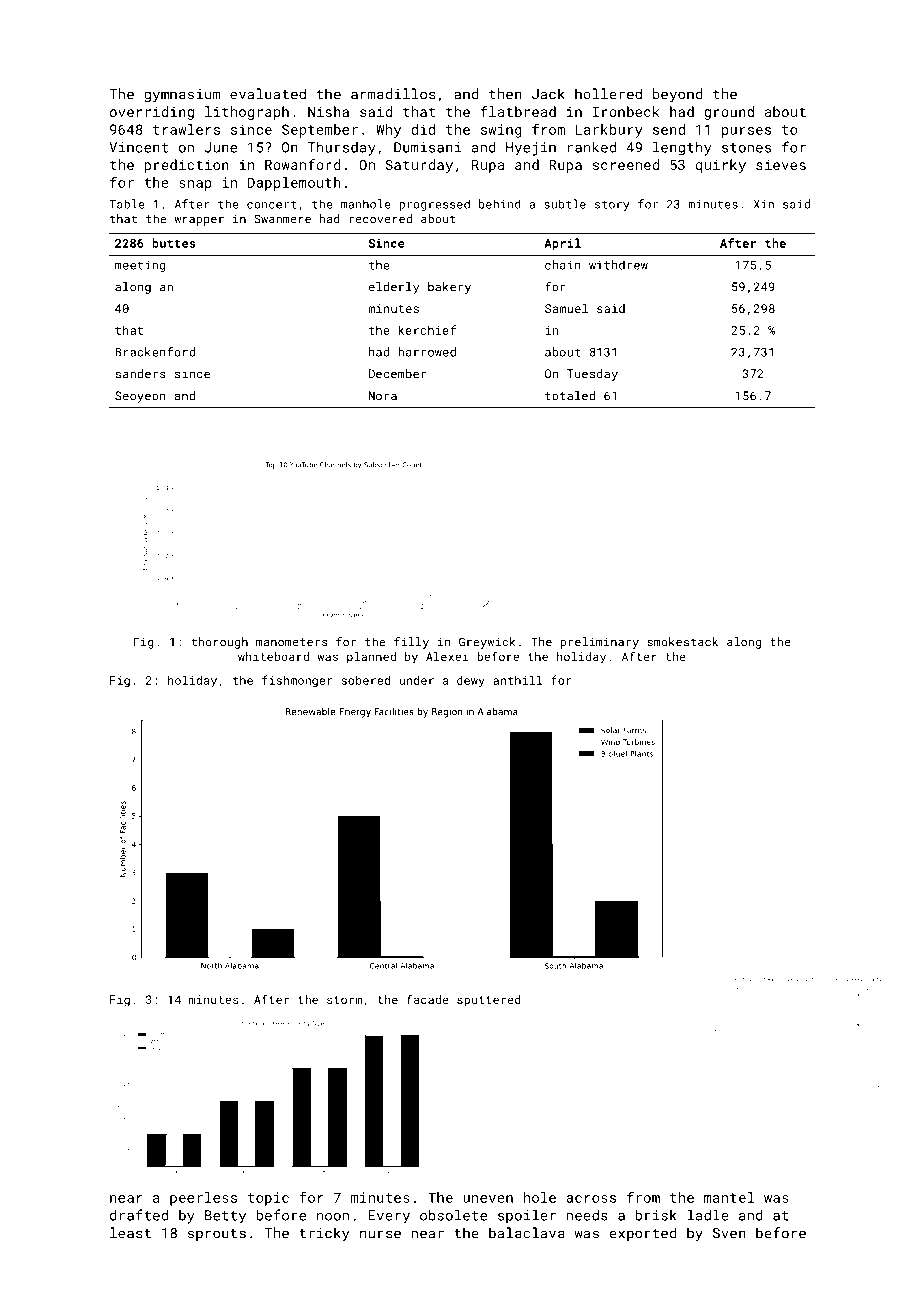 The width and height of the screenshot is (924, 1308). Describe the element at coordinates (677, 95) in the screenshot. I see `beyond` at that location.
